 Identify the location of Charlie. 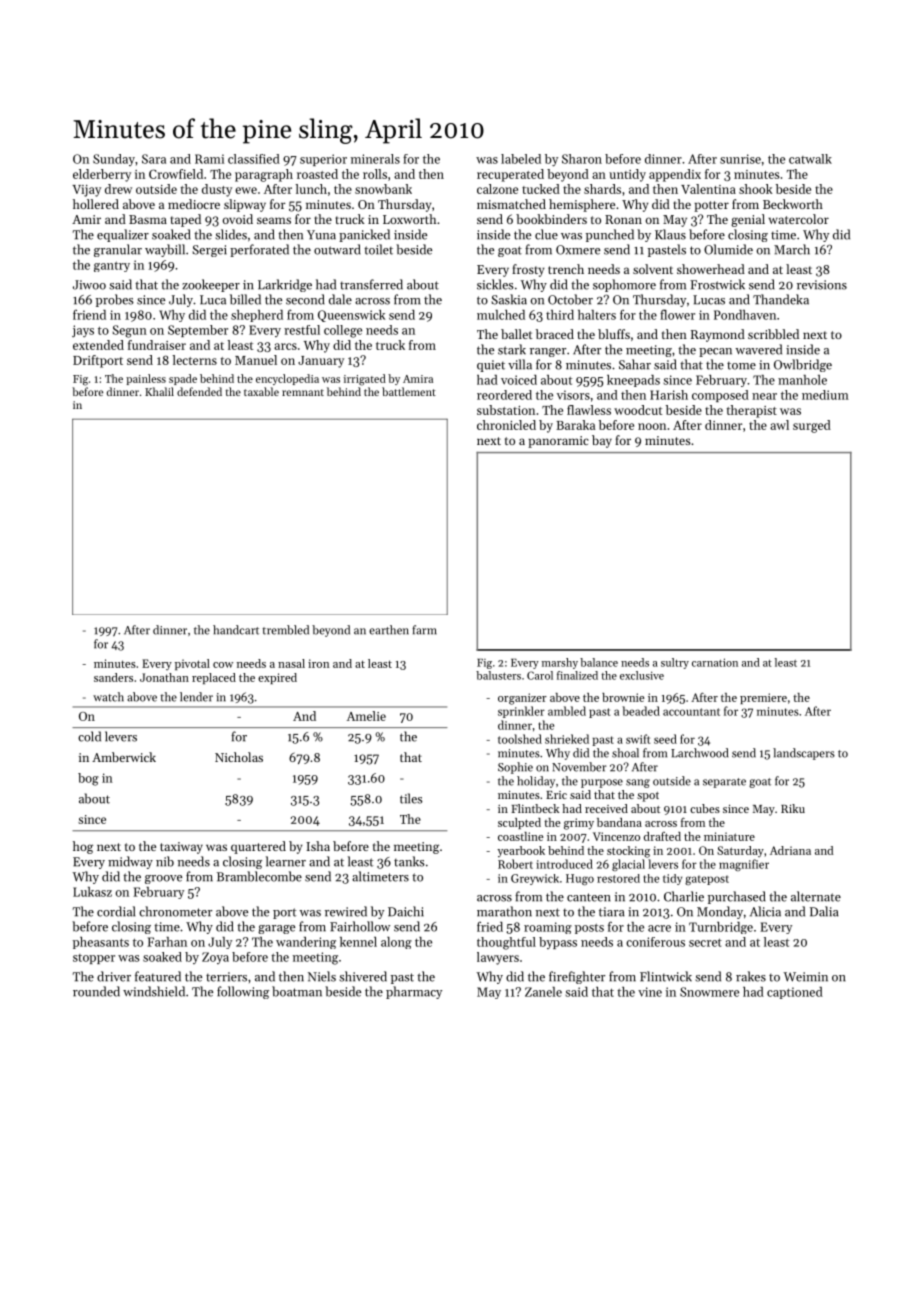
(684, 896).
